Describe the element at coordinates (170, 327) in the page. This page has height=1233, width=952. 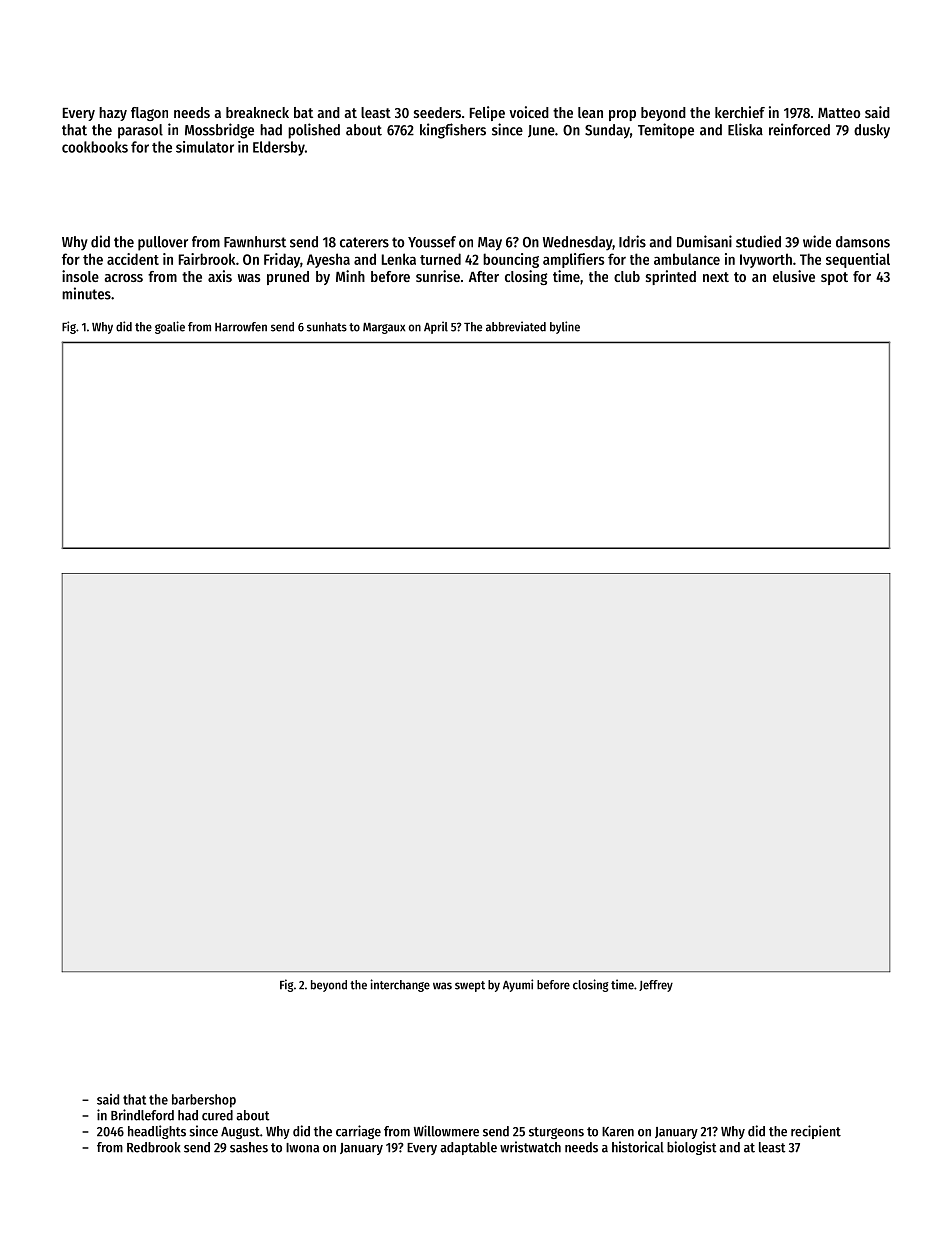
I see `goalie` at that location.
